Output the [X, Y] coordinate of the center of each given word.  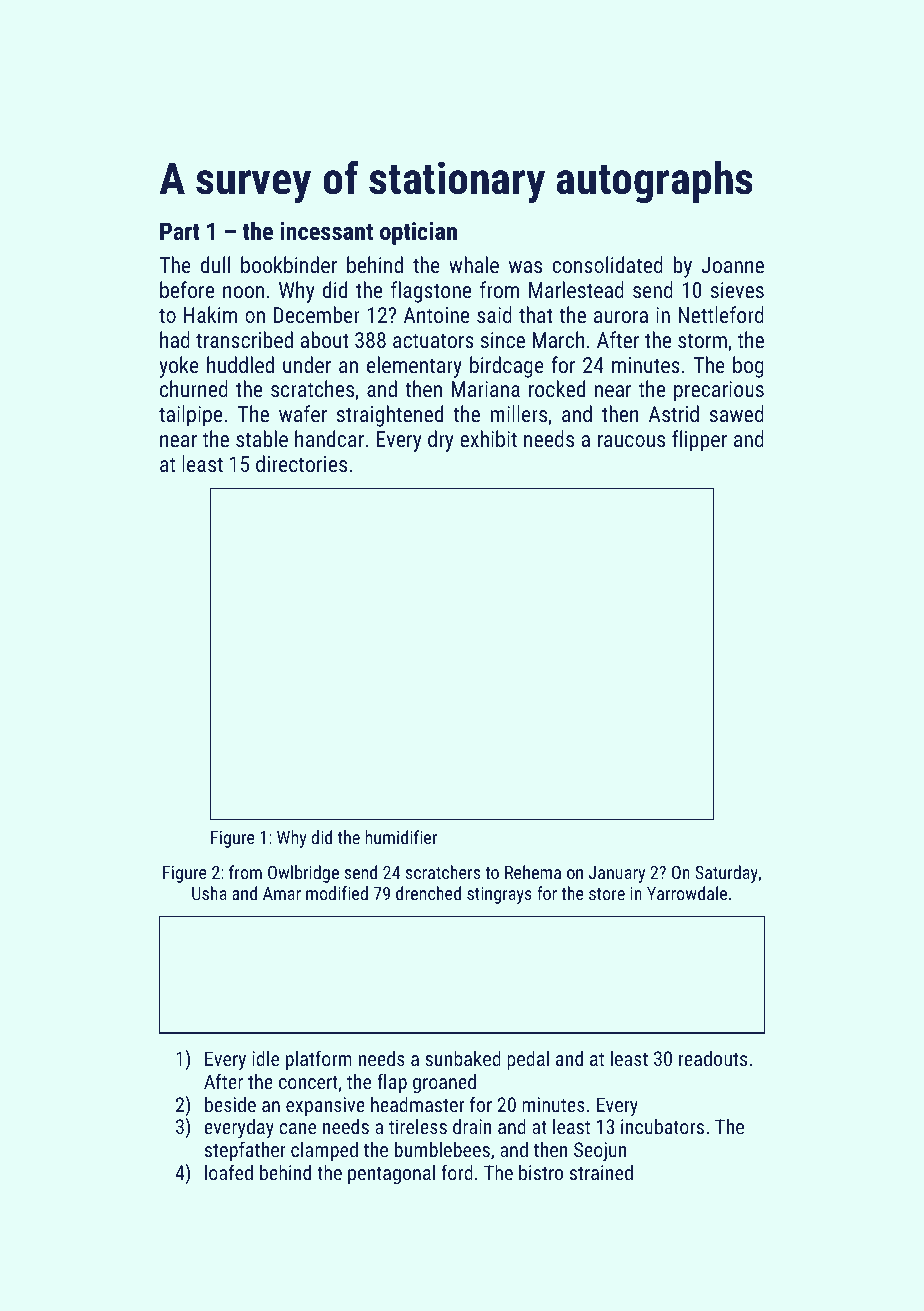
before [187, 289]
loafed [229, 1172]
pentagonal [391, 1174]
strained [601, 1172]
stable [262, 438]
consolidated [608, 264]
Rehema [533, 872]
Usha [209, 893]
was [525, 267]
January [617, 874]
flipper [699, 441]
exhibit [488, 438]
